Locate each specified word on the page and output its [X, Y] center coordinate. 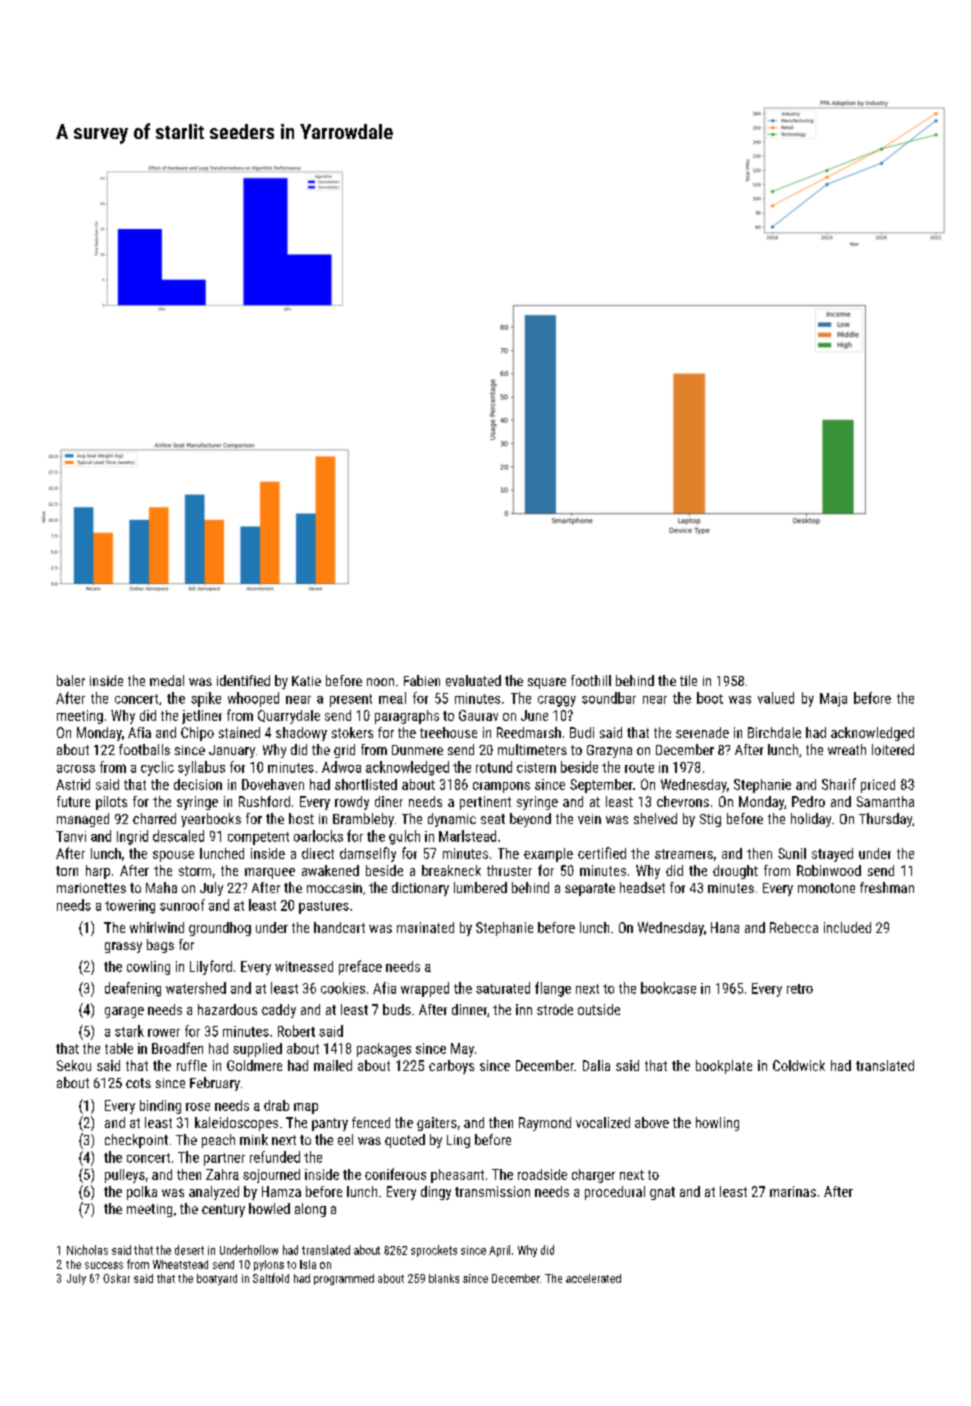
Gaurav [478, 715]
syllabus [201, 768]
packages [384, 1050]
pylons [269, 1265]
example [548, 855]
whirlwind [157, 927]
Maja [833, 700]
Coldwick [799, 1065]
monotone [826, 888]
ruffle [192, 1065]
